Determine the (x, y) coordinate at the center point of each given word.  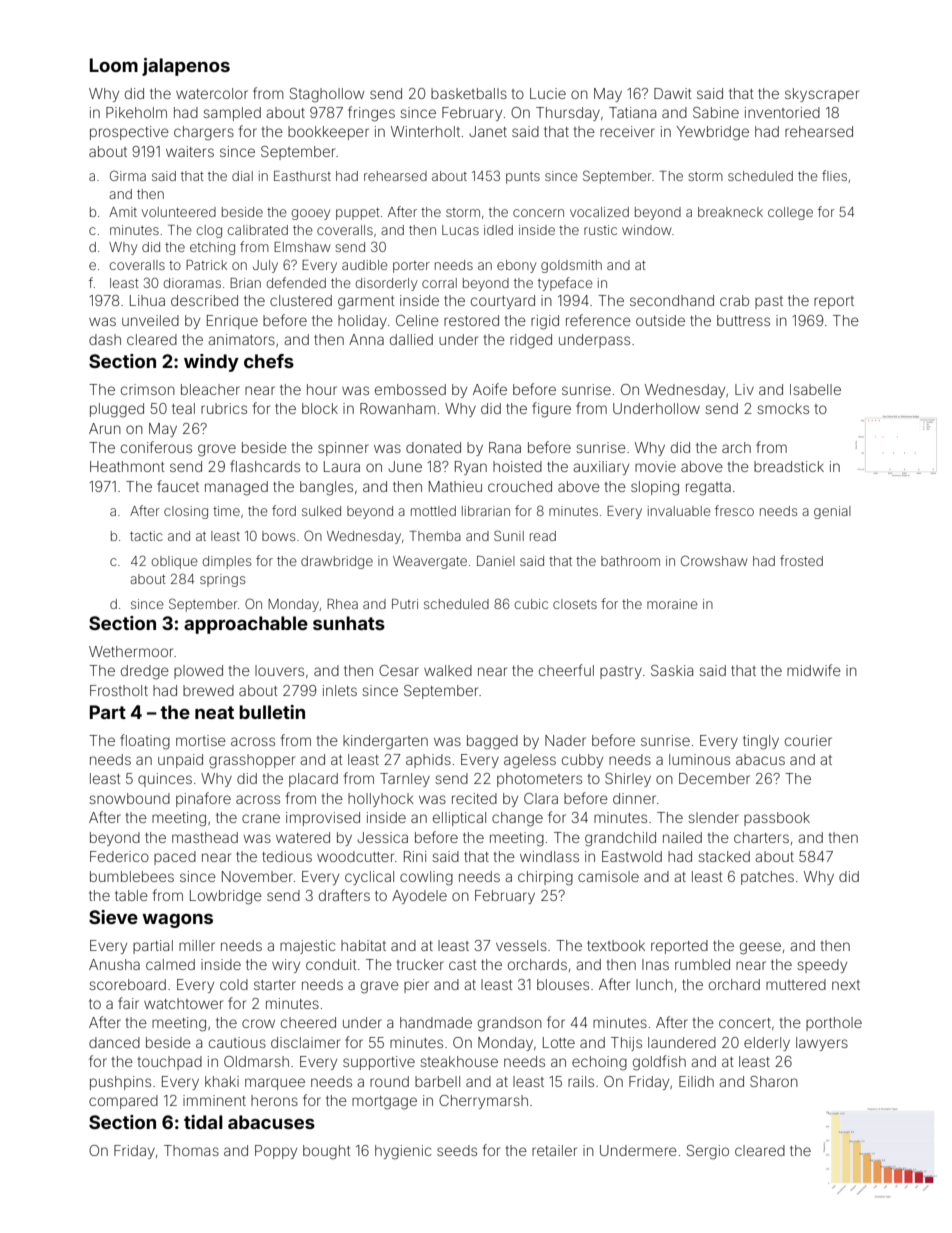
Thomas (191, 1150)
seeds (457, 1150)
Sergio (708, 1152)
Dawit (673, 93)
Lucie (548, 93)
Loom (114, 65)
